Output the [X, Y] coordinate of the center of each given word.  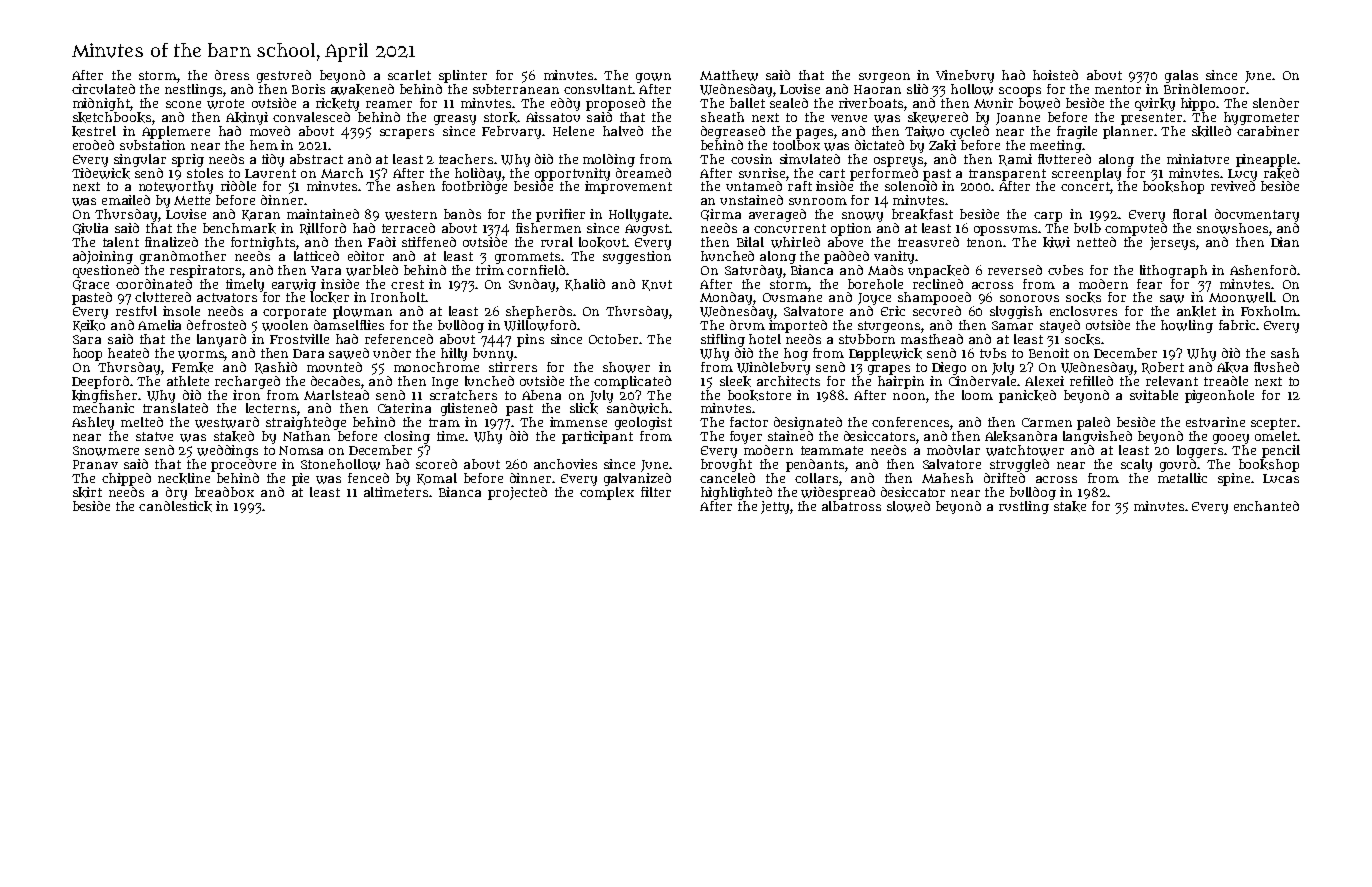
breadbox [224, 492]
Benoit [1049, 353]
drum [747, 325]
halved [623, 131]
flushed [1276, 367]
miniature [1198, 159]
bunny [493, 354]
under [392, 353]
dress [232, 75]
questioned [106, 271]
